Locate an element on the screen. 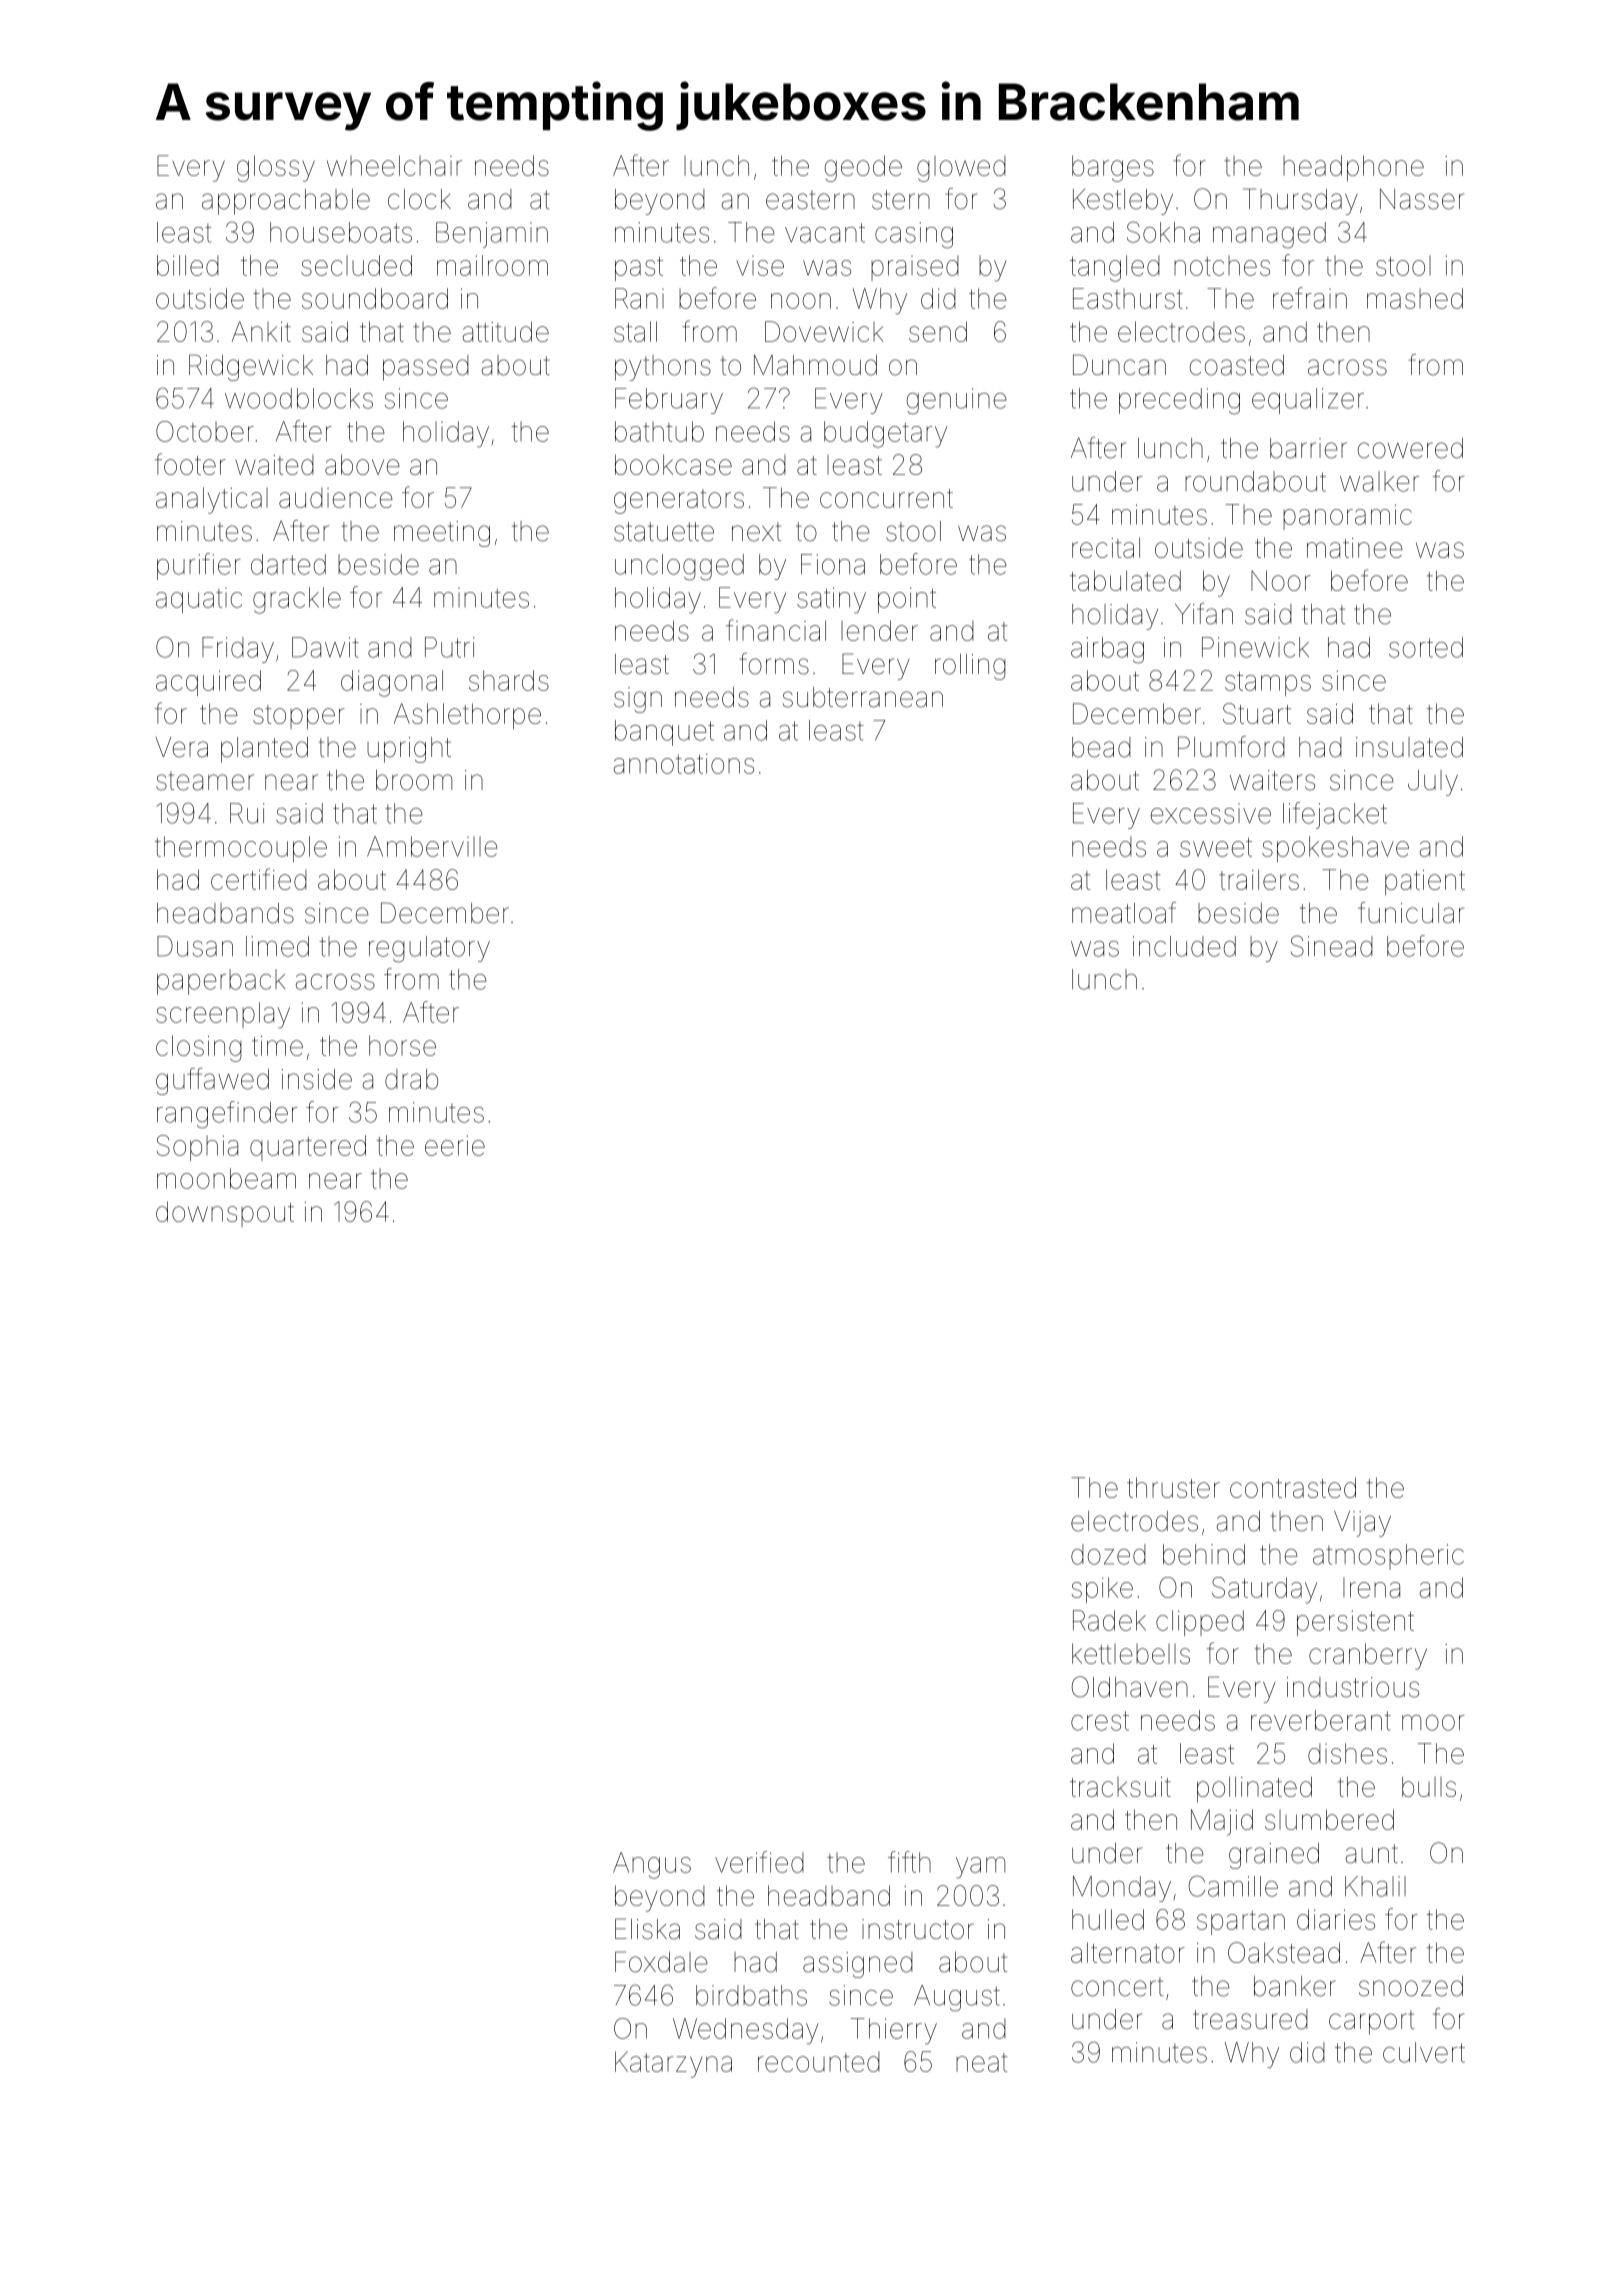  spokeshave is located at coordinates (1335, 849).
